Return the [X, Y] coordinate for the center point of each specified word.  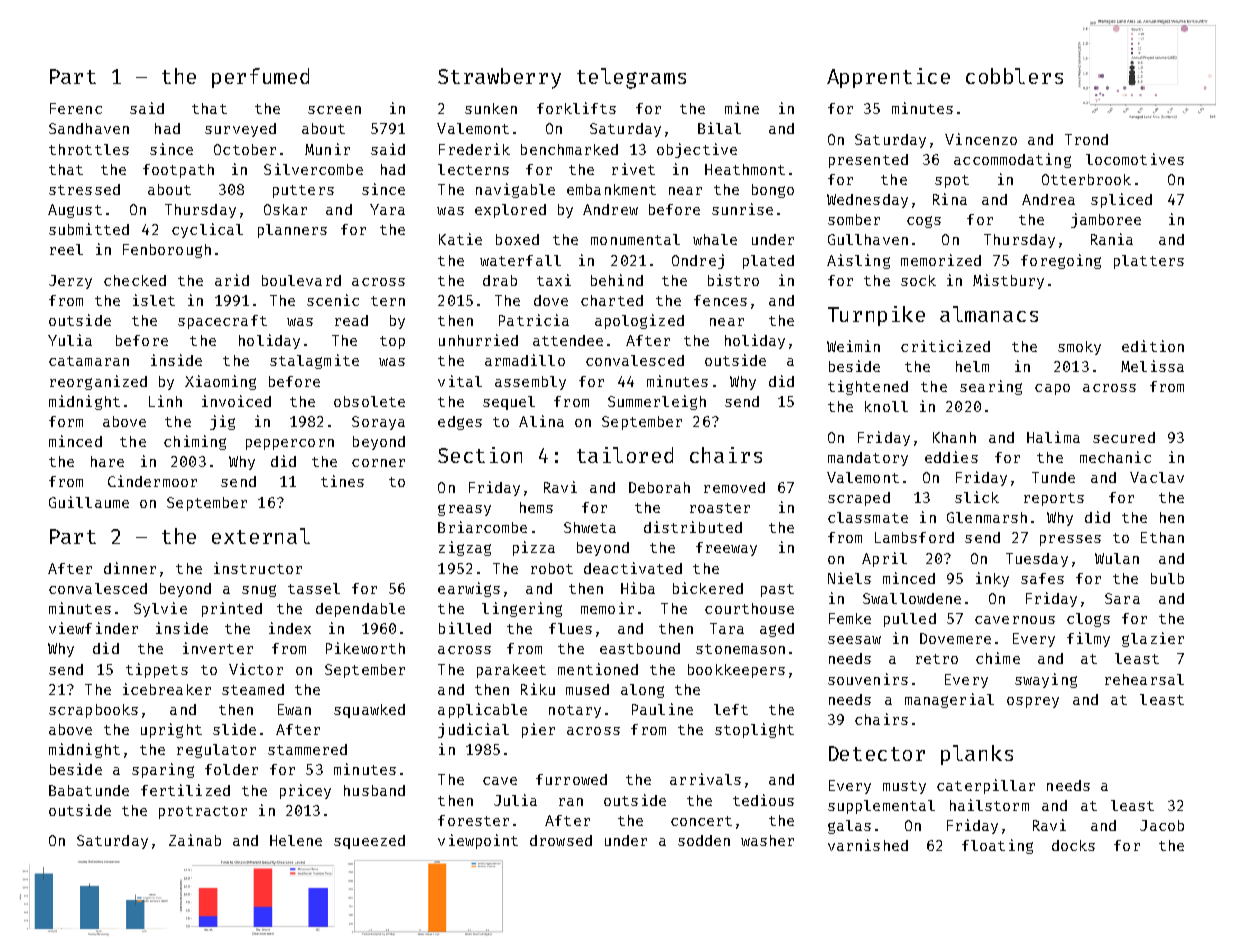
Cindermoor [152, 481]
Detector [877, 753]
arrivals [705, 779]
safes [1042, 578]
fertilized [185, 790]
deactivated [633, 568]
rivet [633, 169]
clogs [1088, 620]
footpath [178, 171]
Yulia [70, 340]
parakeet [511, 671]
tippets [157, 670]
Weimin [853, 346]
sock [918, 280]
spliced [1121, 200]
